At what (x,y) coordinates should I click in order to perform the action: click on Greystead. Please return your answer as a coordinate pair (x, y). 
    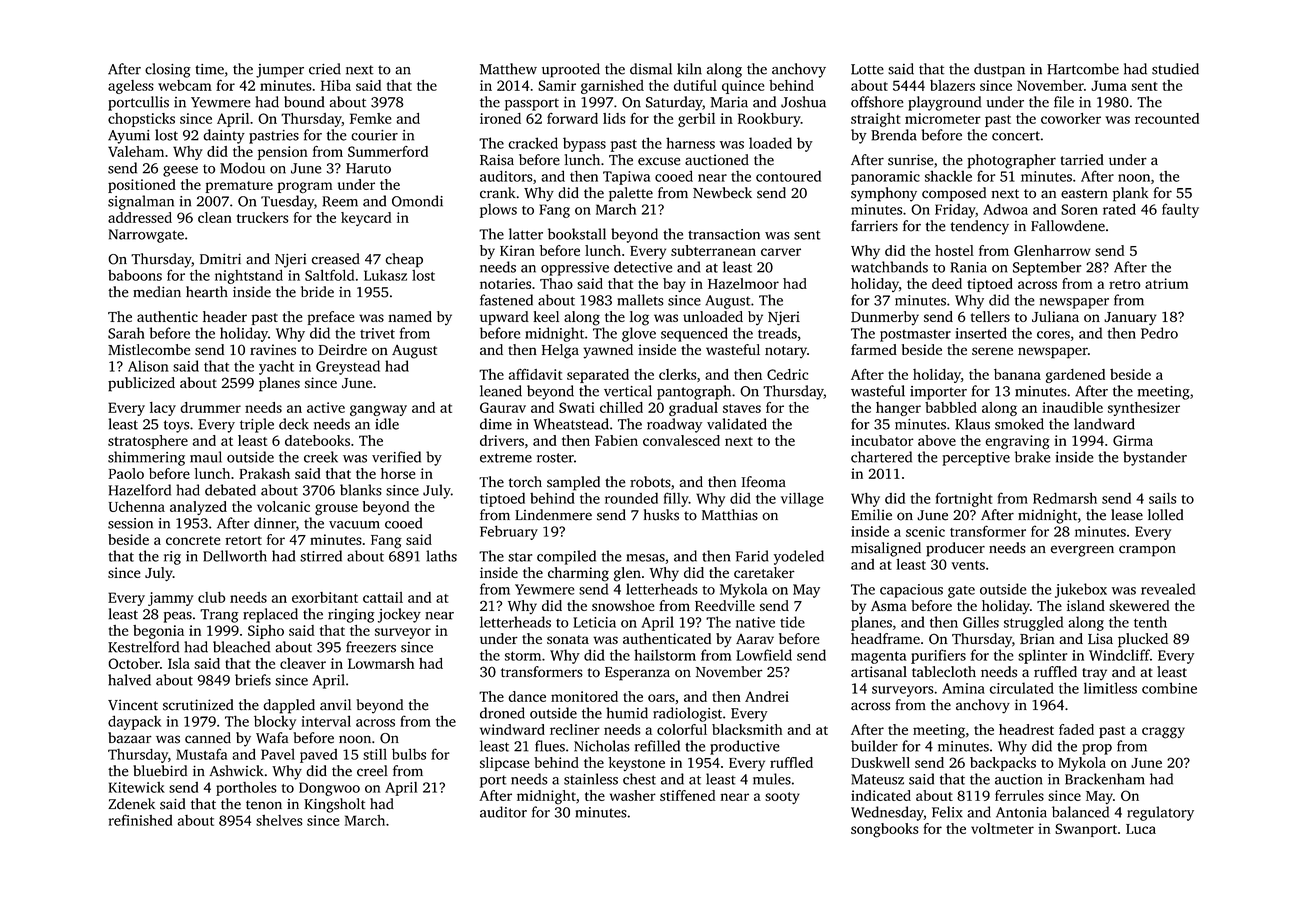
    Looking at the image, I should click on (348, 367).
